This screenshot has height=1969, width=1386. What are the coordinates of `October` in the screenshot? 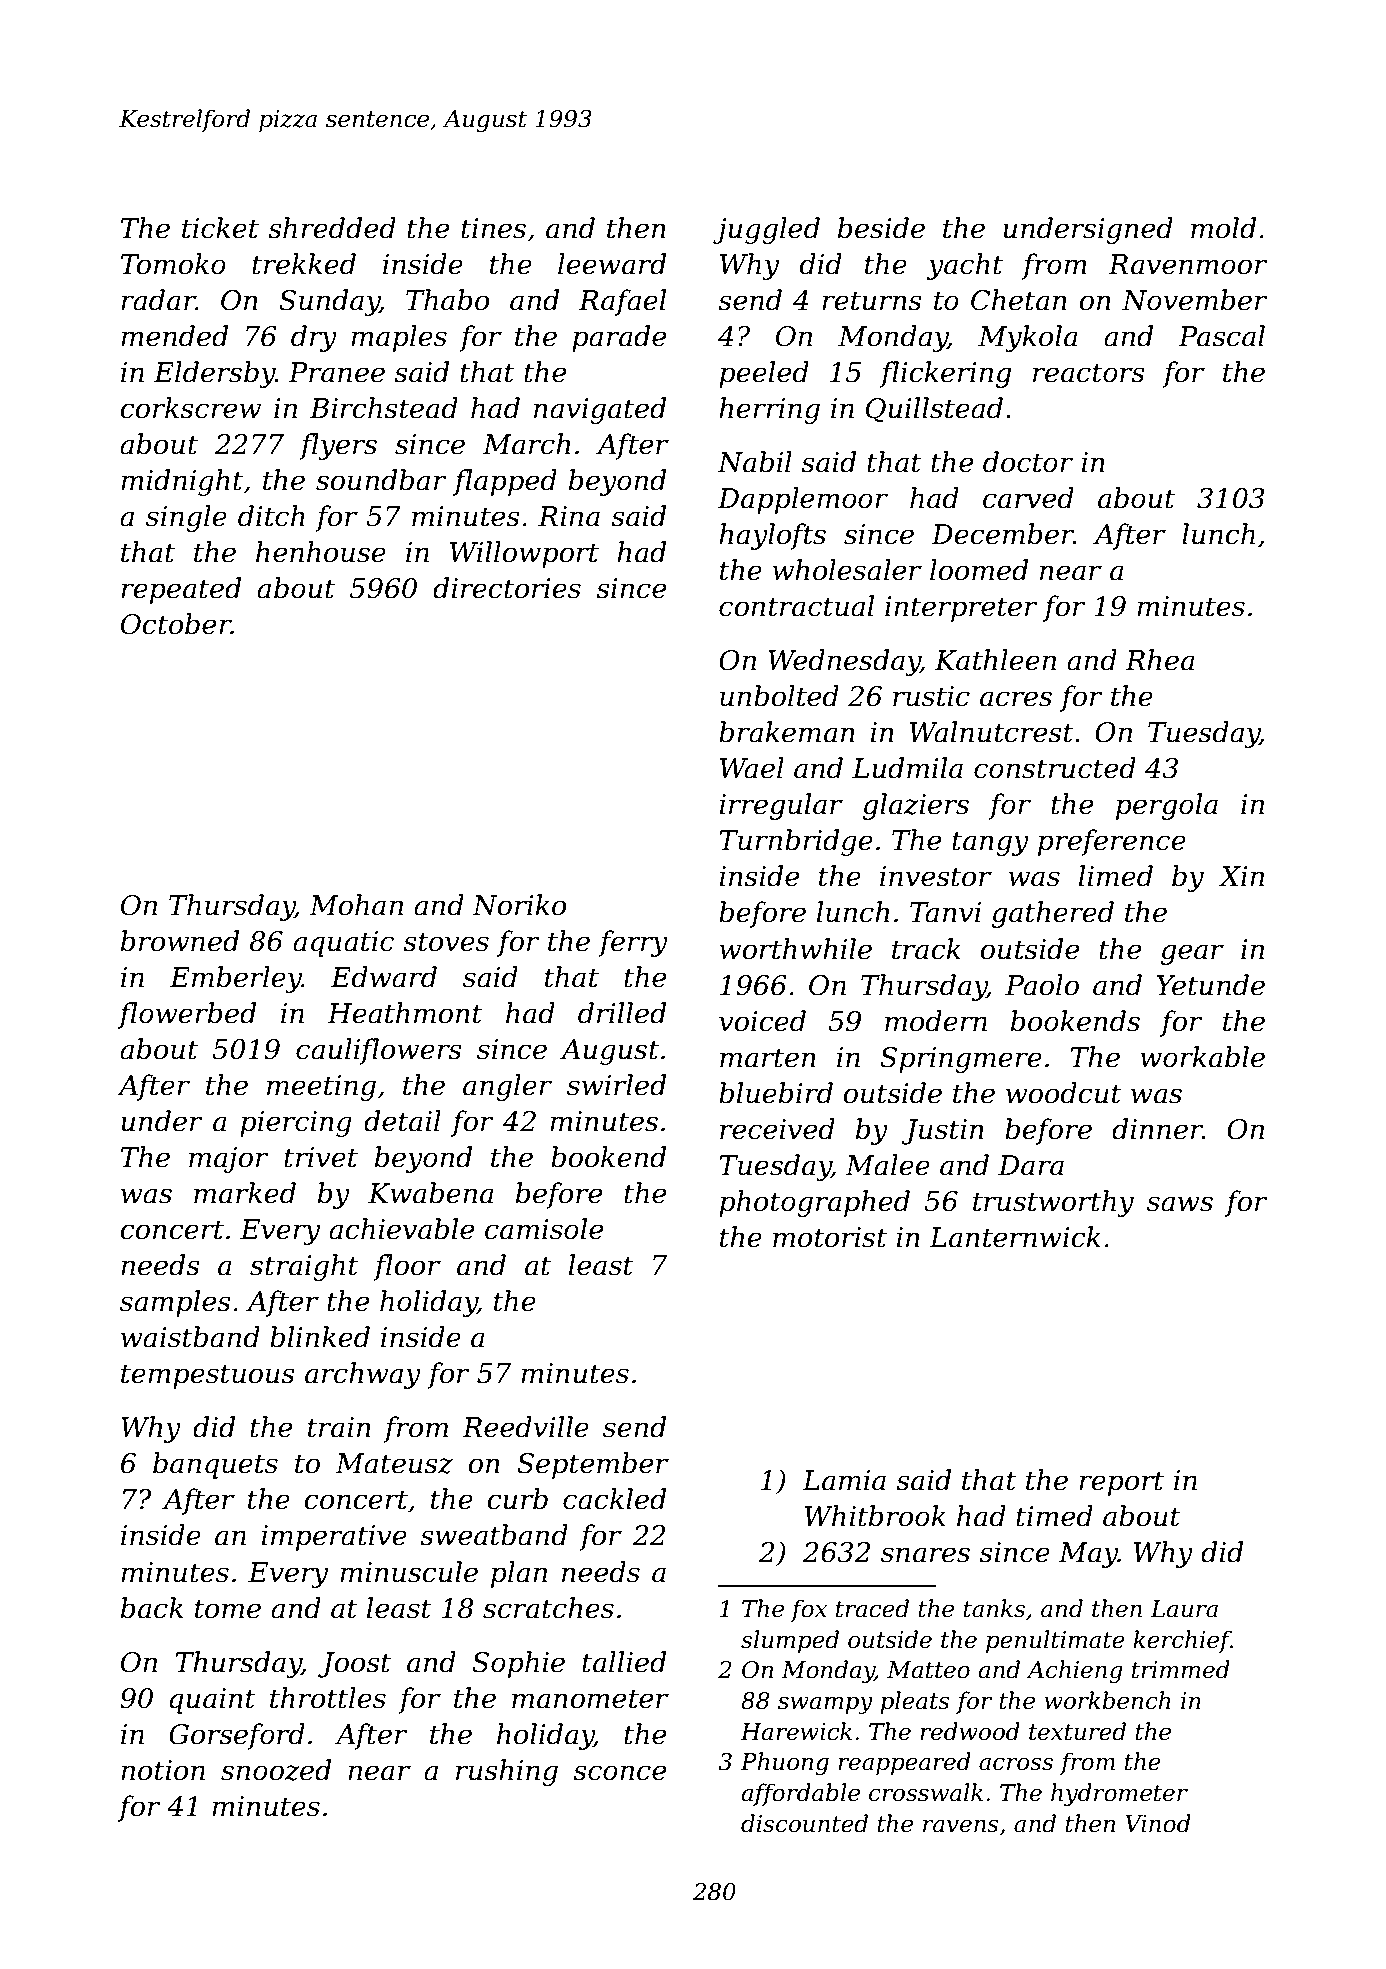 It's located at (176, 624).
